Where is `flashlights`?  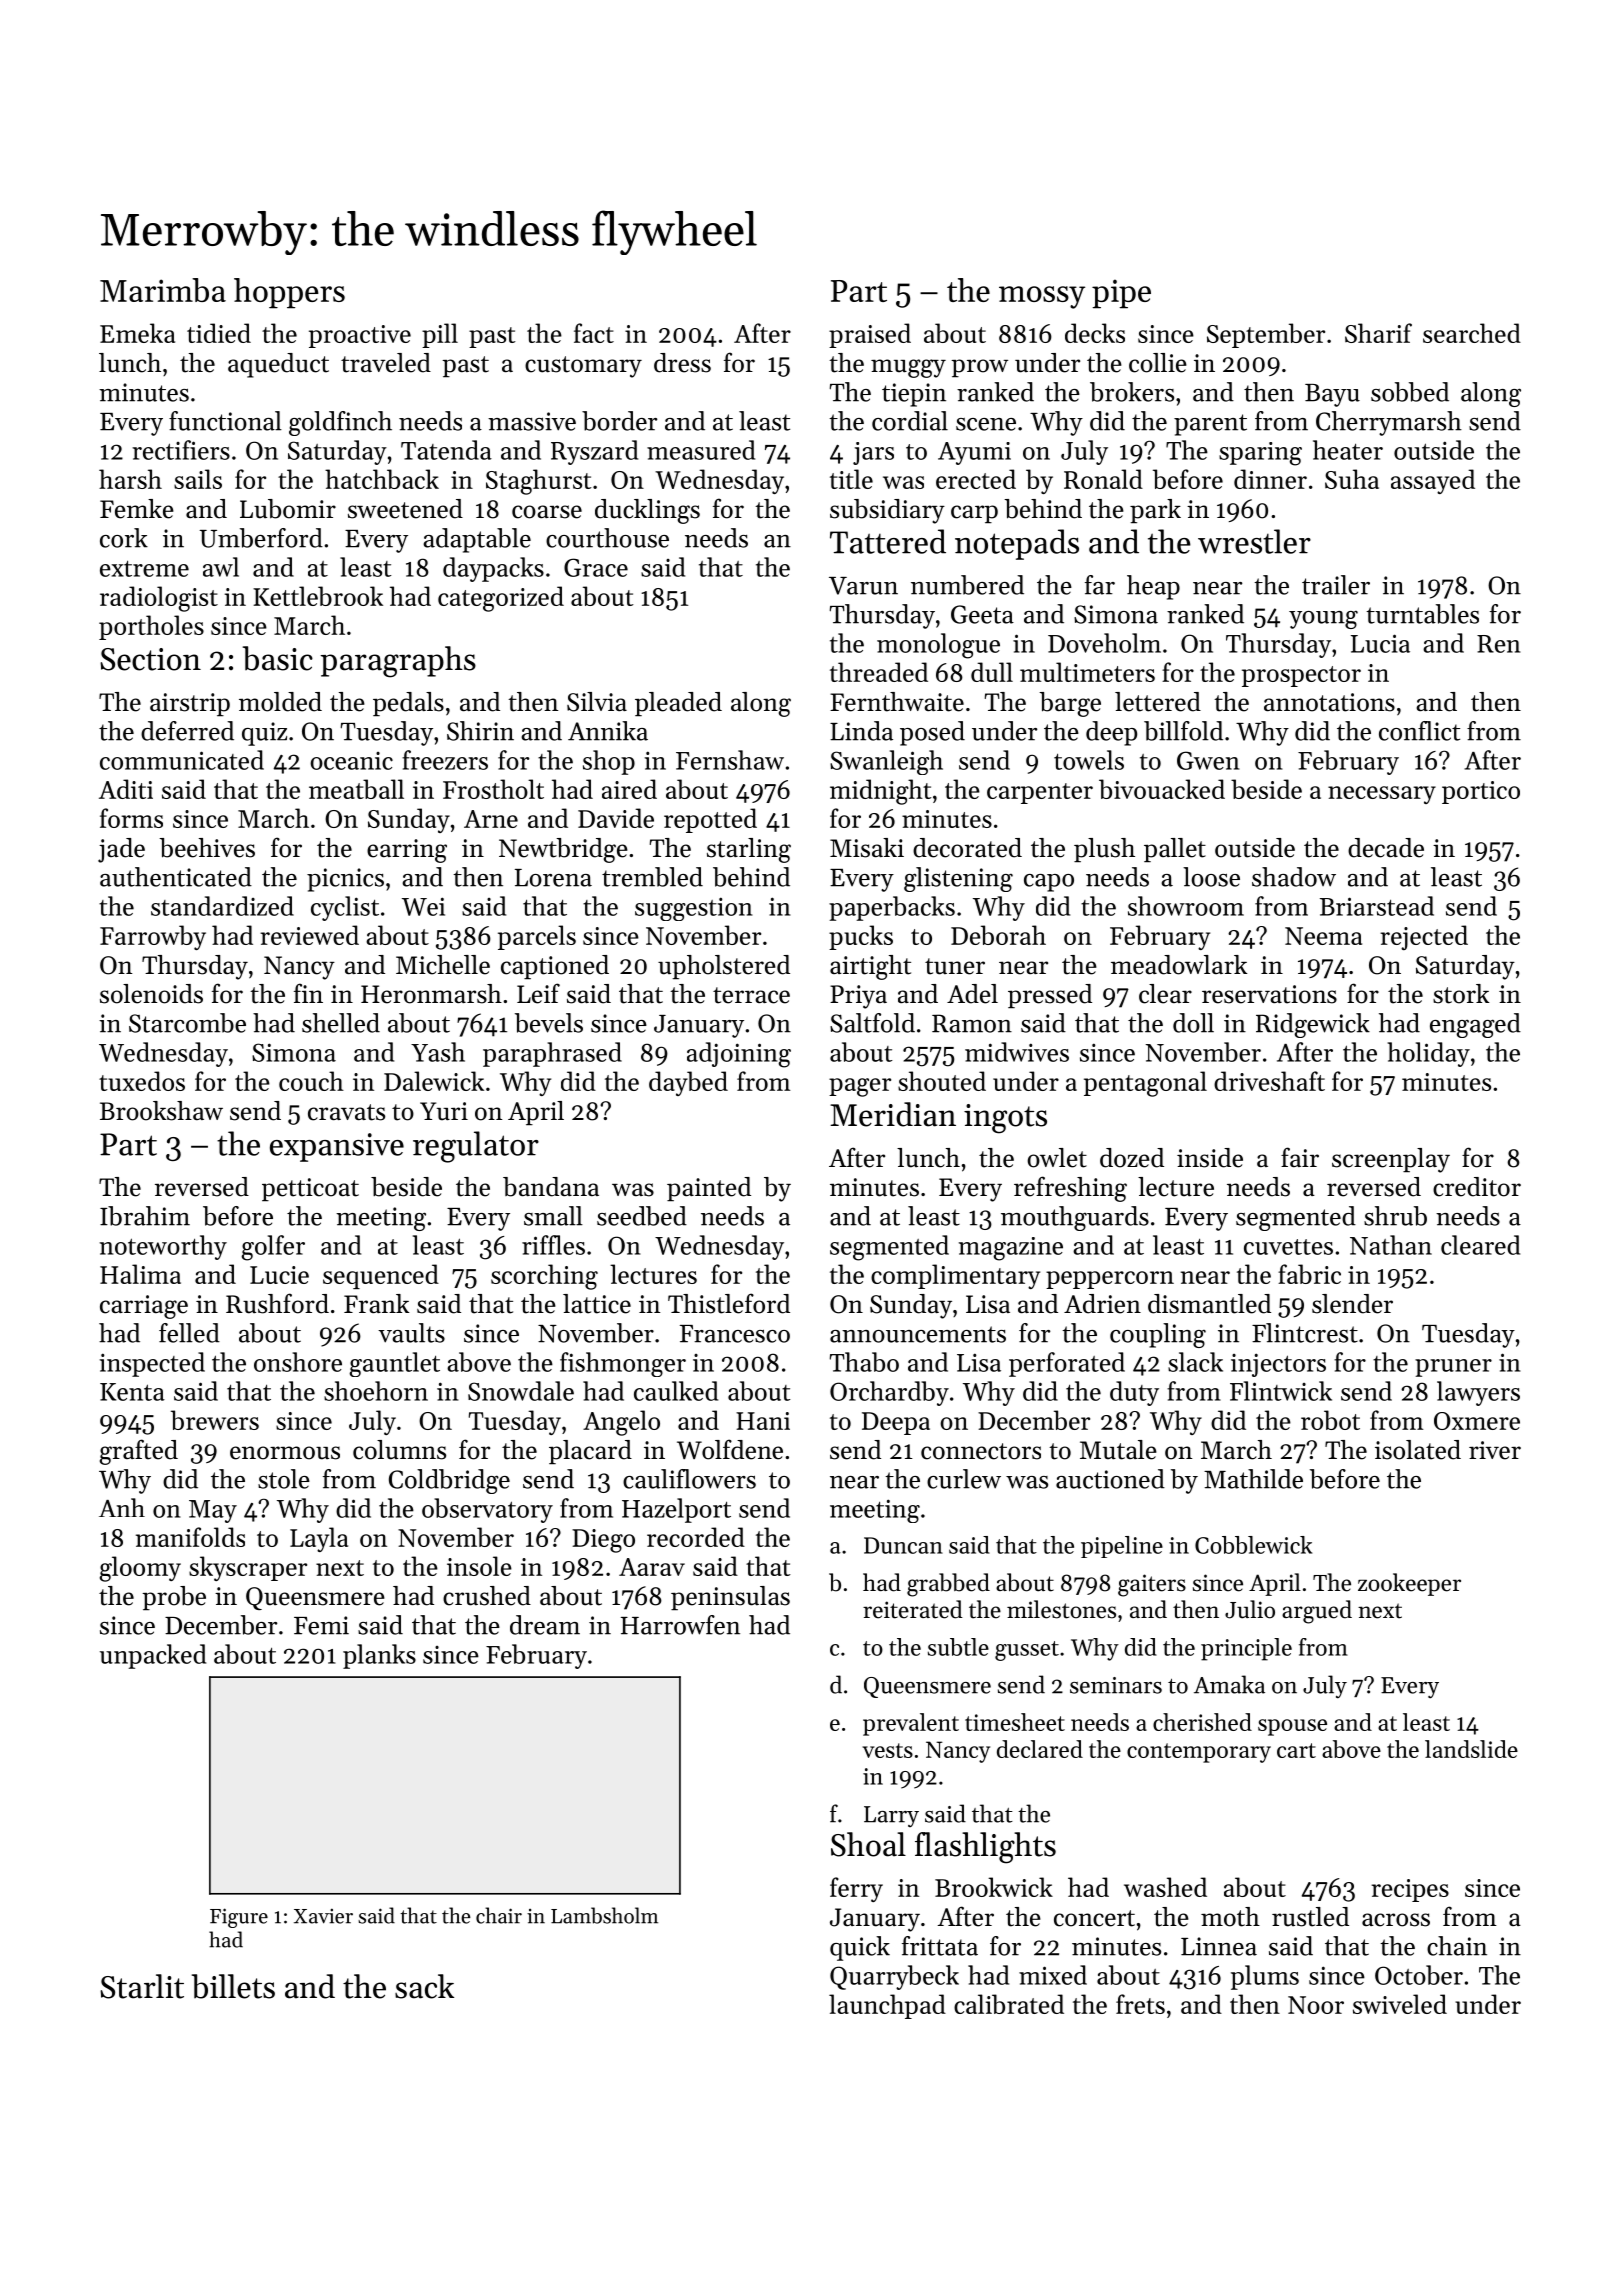 flashlights is located at coordinates (985, 1848).
